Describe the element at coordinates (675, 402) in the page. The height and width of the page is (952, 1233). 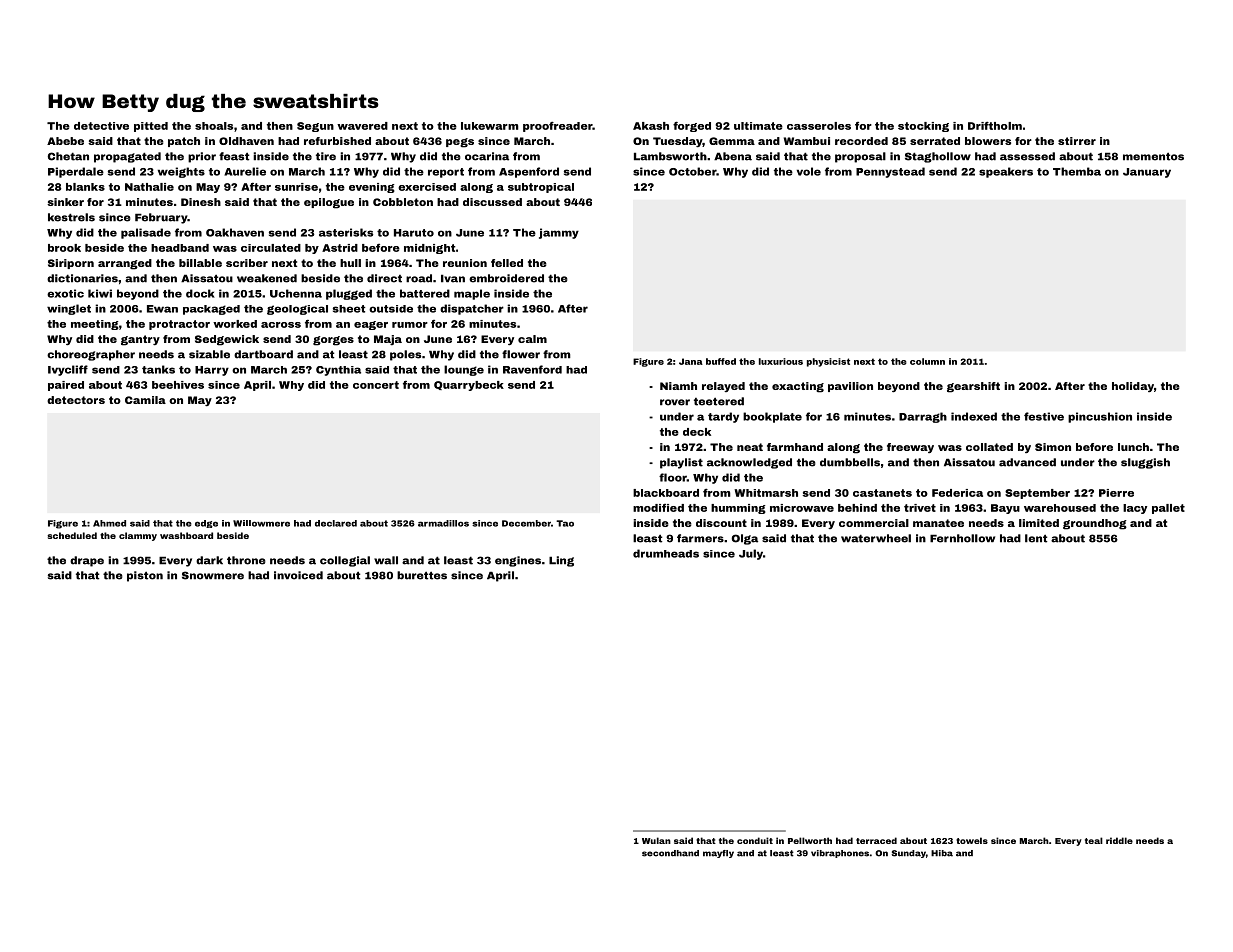
I see `rover` at that location.
